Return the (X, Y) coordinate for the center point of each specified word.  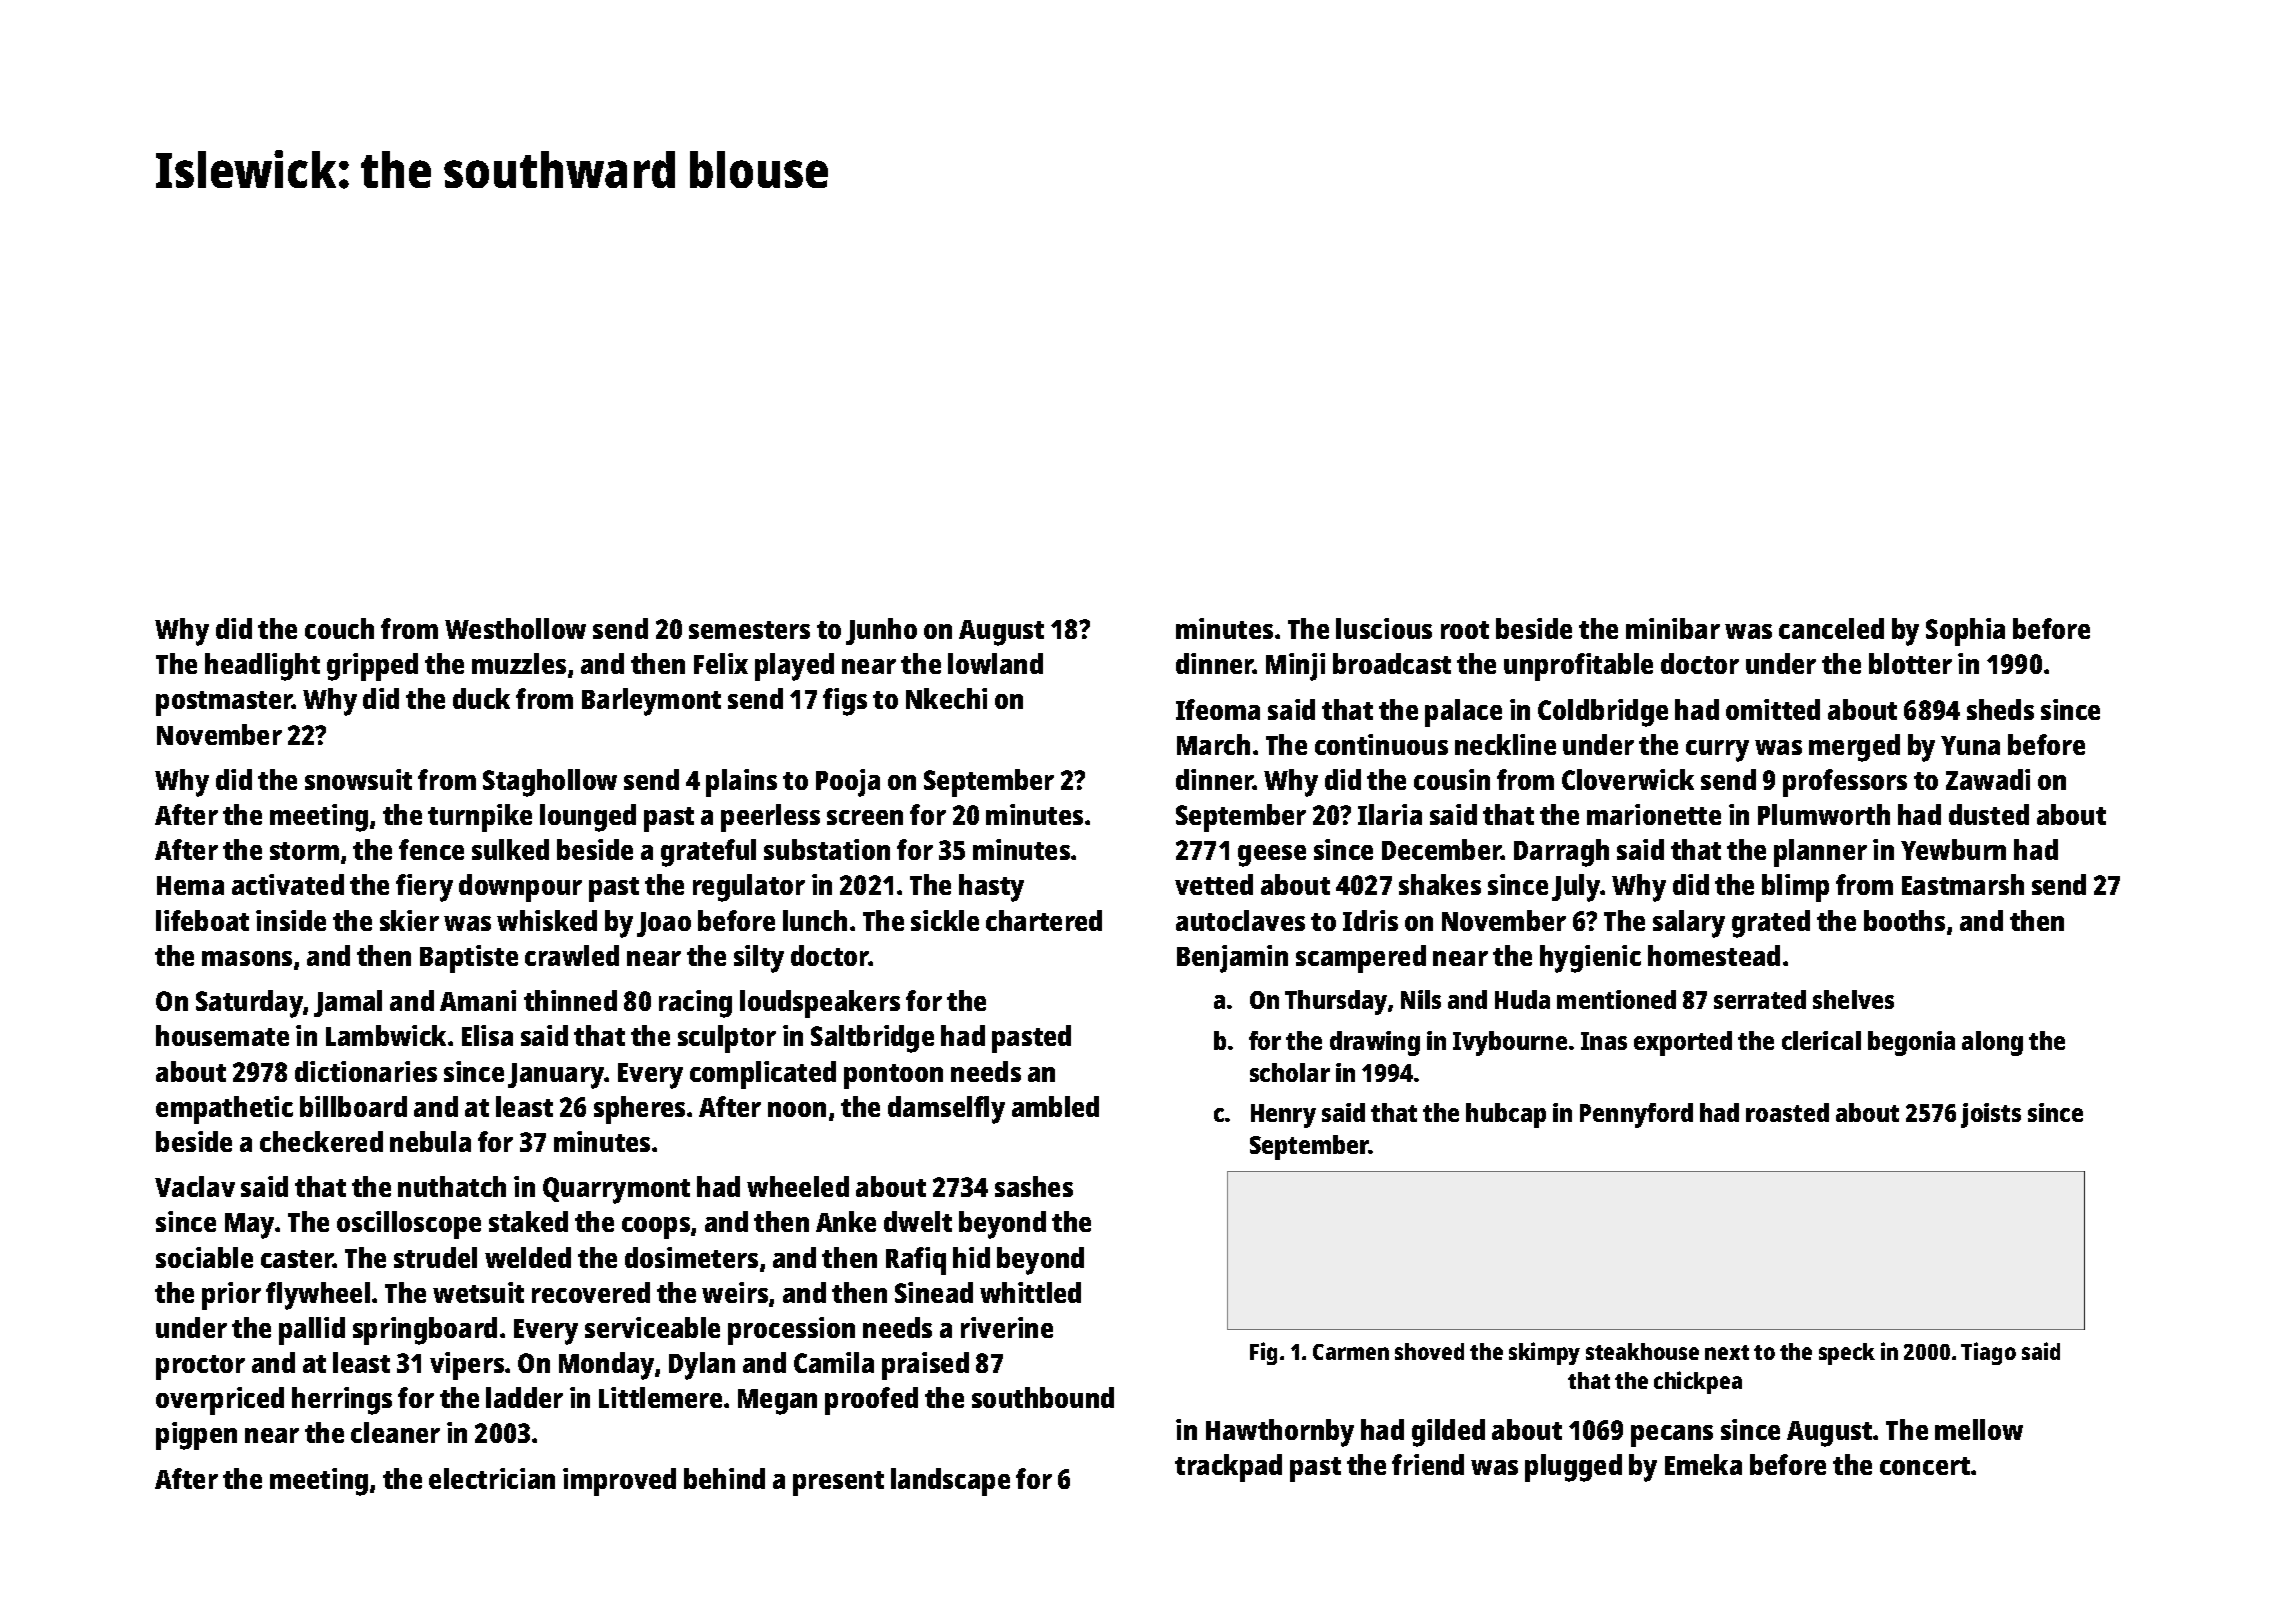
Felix (721, 663)
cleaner (395, 1432)
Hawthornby (1280, 1433)
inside (291, 920)
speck (1847, 1354)
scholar (1290, 1072)
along (1992, 1043)
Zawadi (1988, 779)
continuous (1381, 744)
